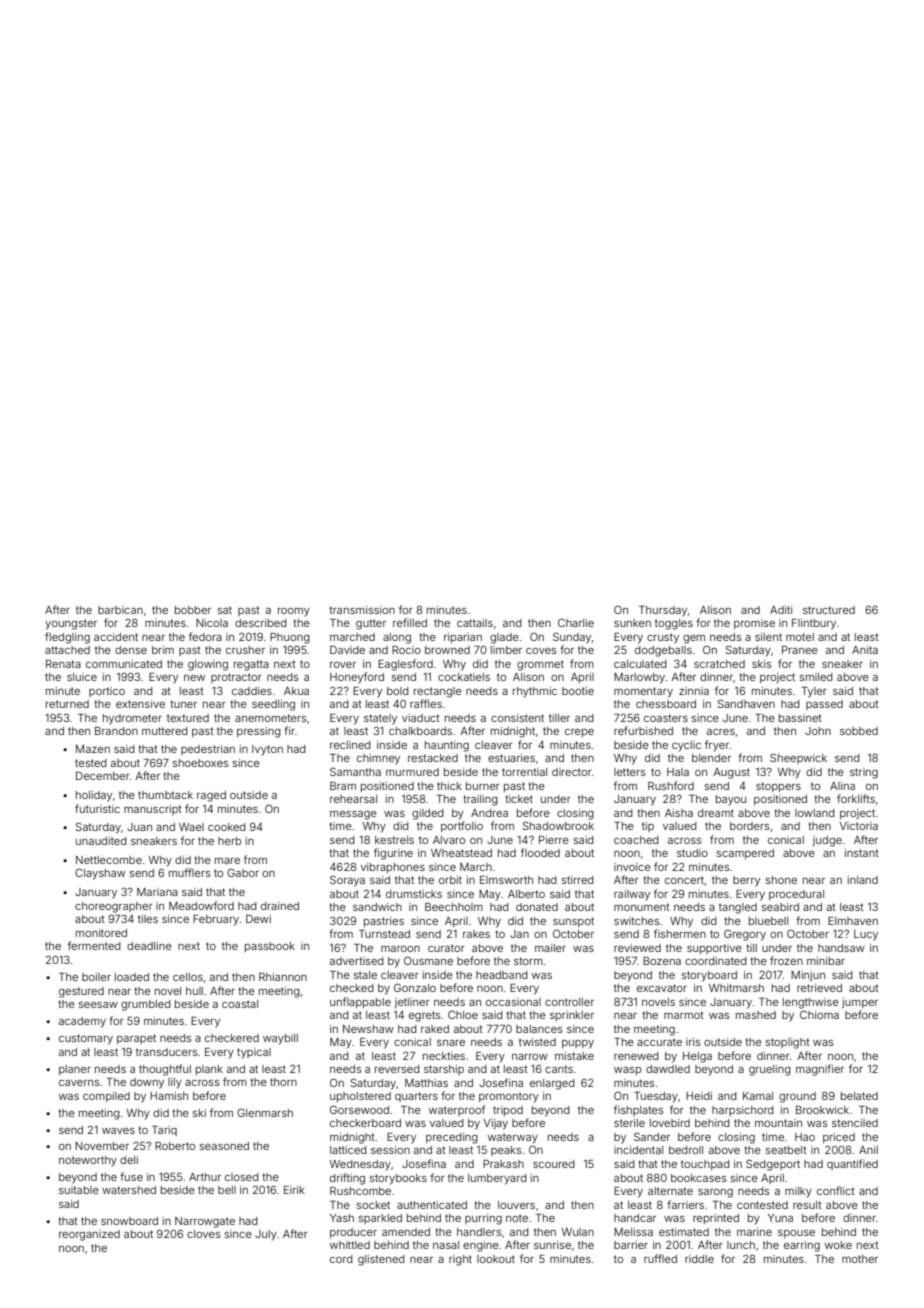  I want to click on latticed, so click(348, 1150).
